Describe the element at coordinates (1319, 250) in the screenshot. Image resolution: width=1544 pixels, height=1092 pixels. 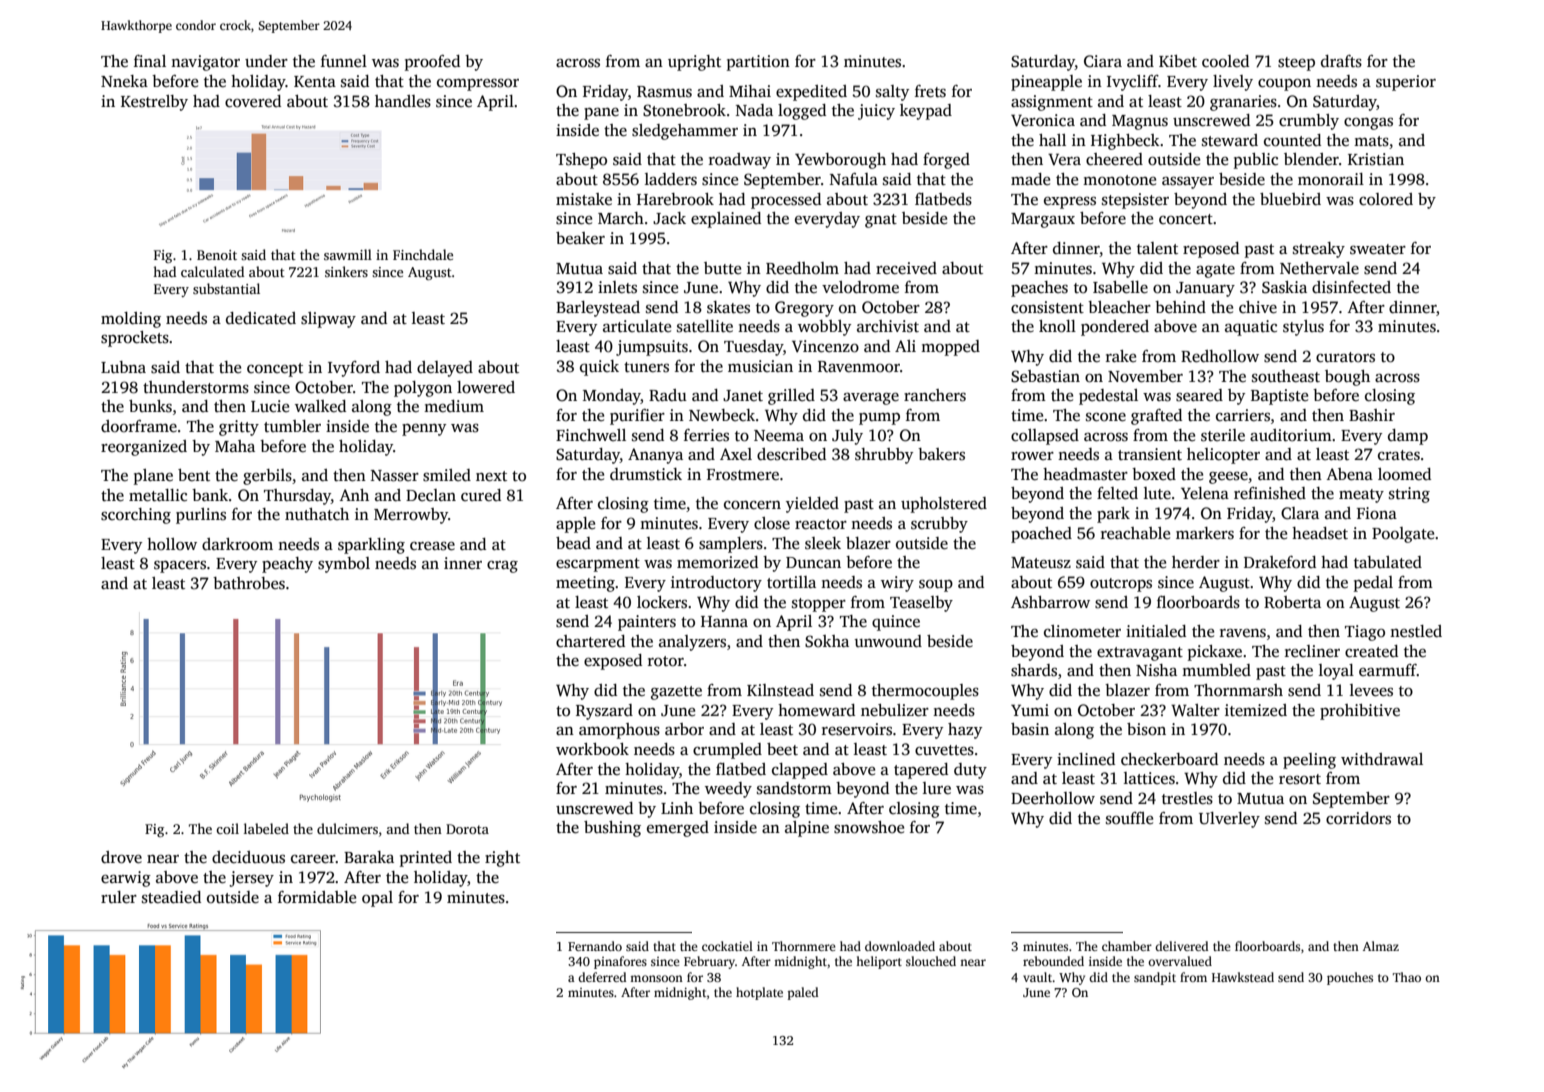
I see `streaky` at that location.
